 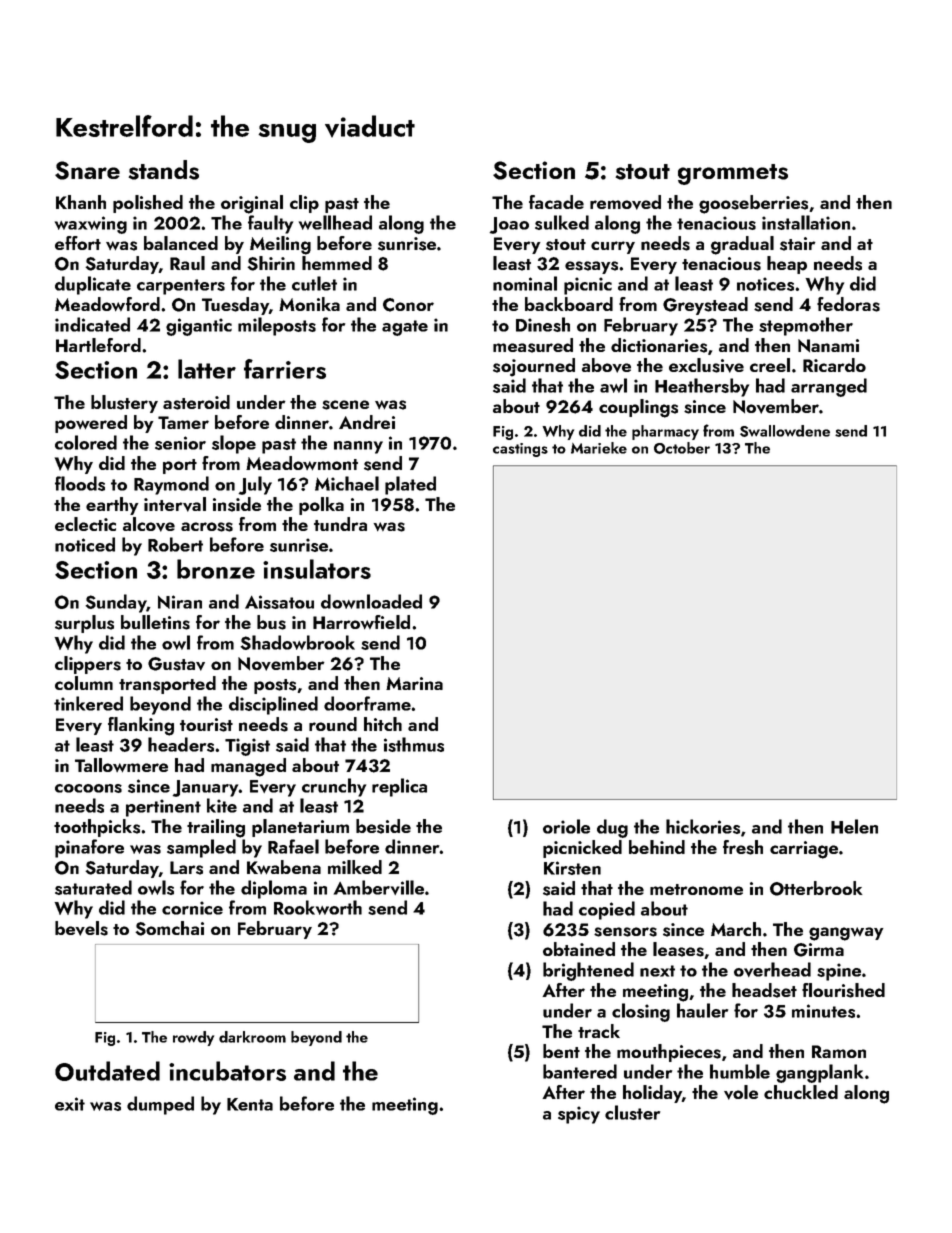 I want to click on stands, so click(x=163, y=170).
